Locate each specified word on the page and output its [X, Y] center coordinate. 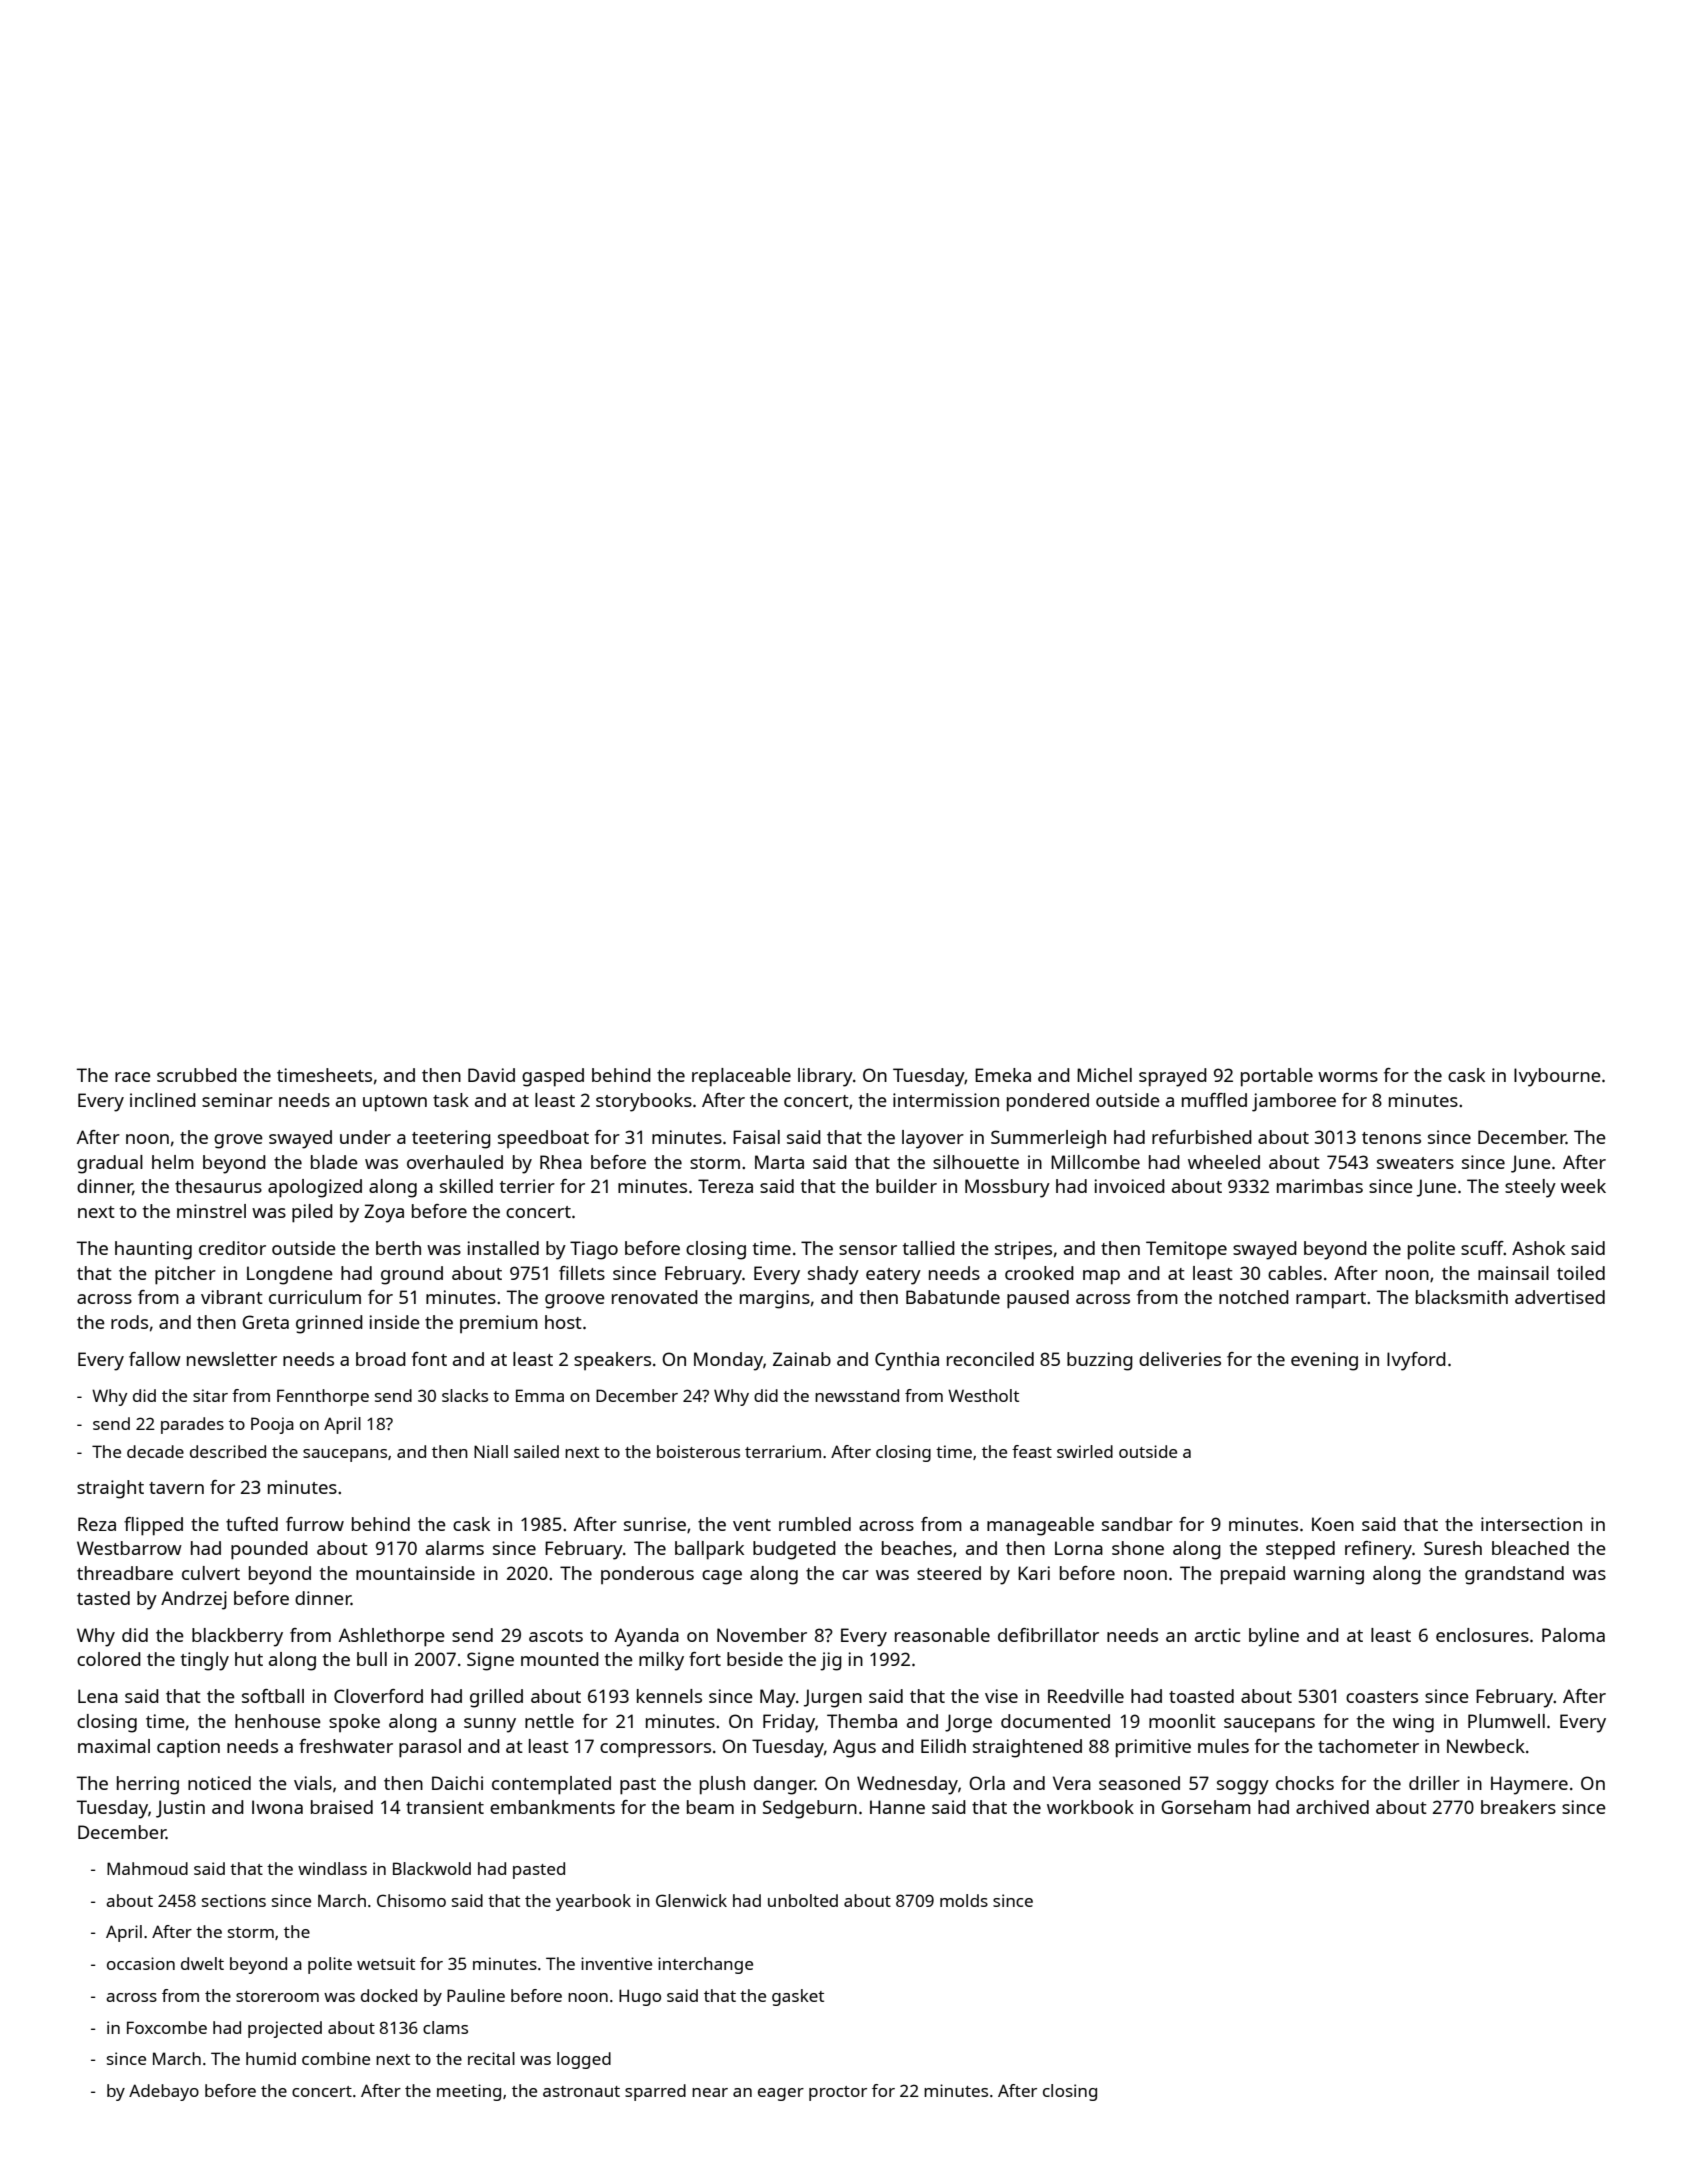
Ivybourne [1557, 1077]
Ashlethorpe [392, 1637]
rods [129, 1322]
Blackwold [432, 1868]
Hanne [897, 1807]
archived [1332, 1807]
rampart [1331, 1300]
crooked [1039, 1273]
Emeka [1003, 1075]
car [855, 1575]
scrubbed [197, 1075]
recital [491, 2058]
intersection [1531, 1524]
